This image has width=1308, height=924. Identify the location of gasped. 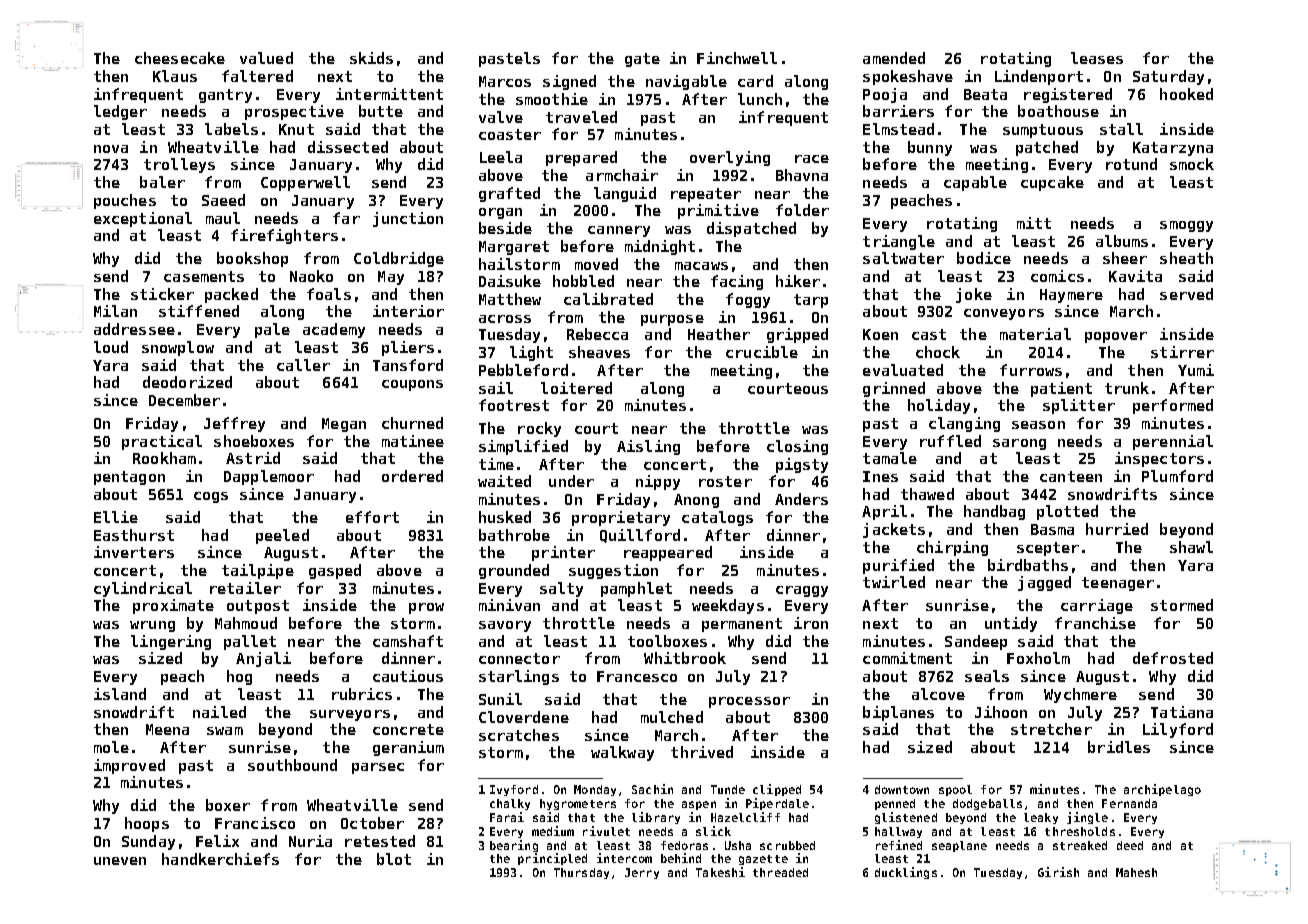
(335, 571).
